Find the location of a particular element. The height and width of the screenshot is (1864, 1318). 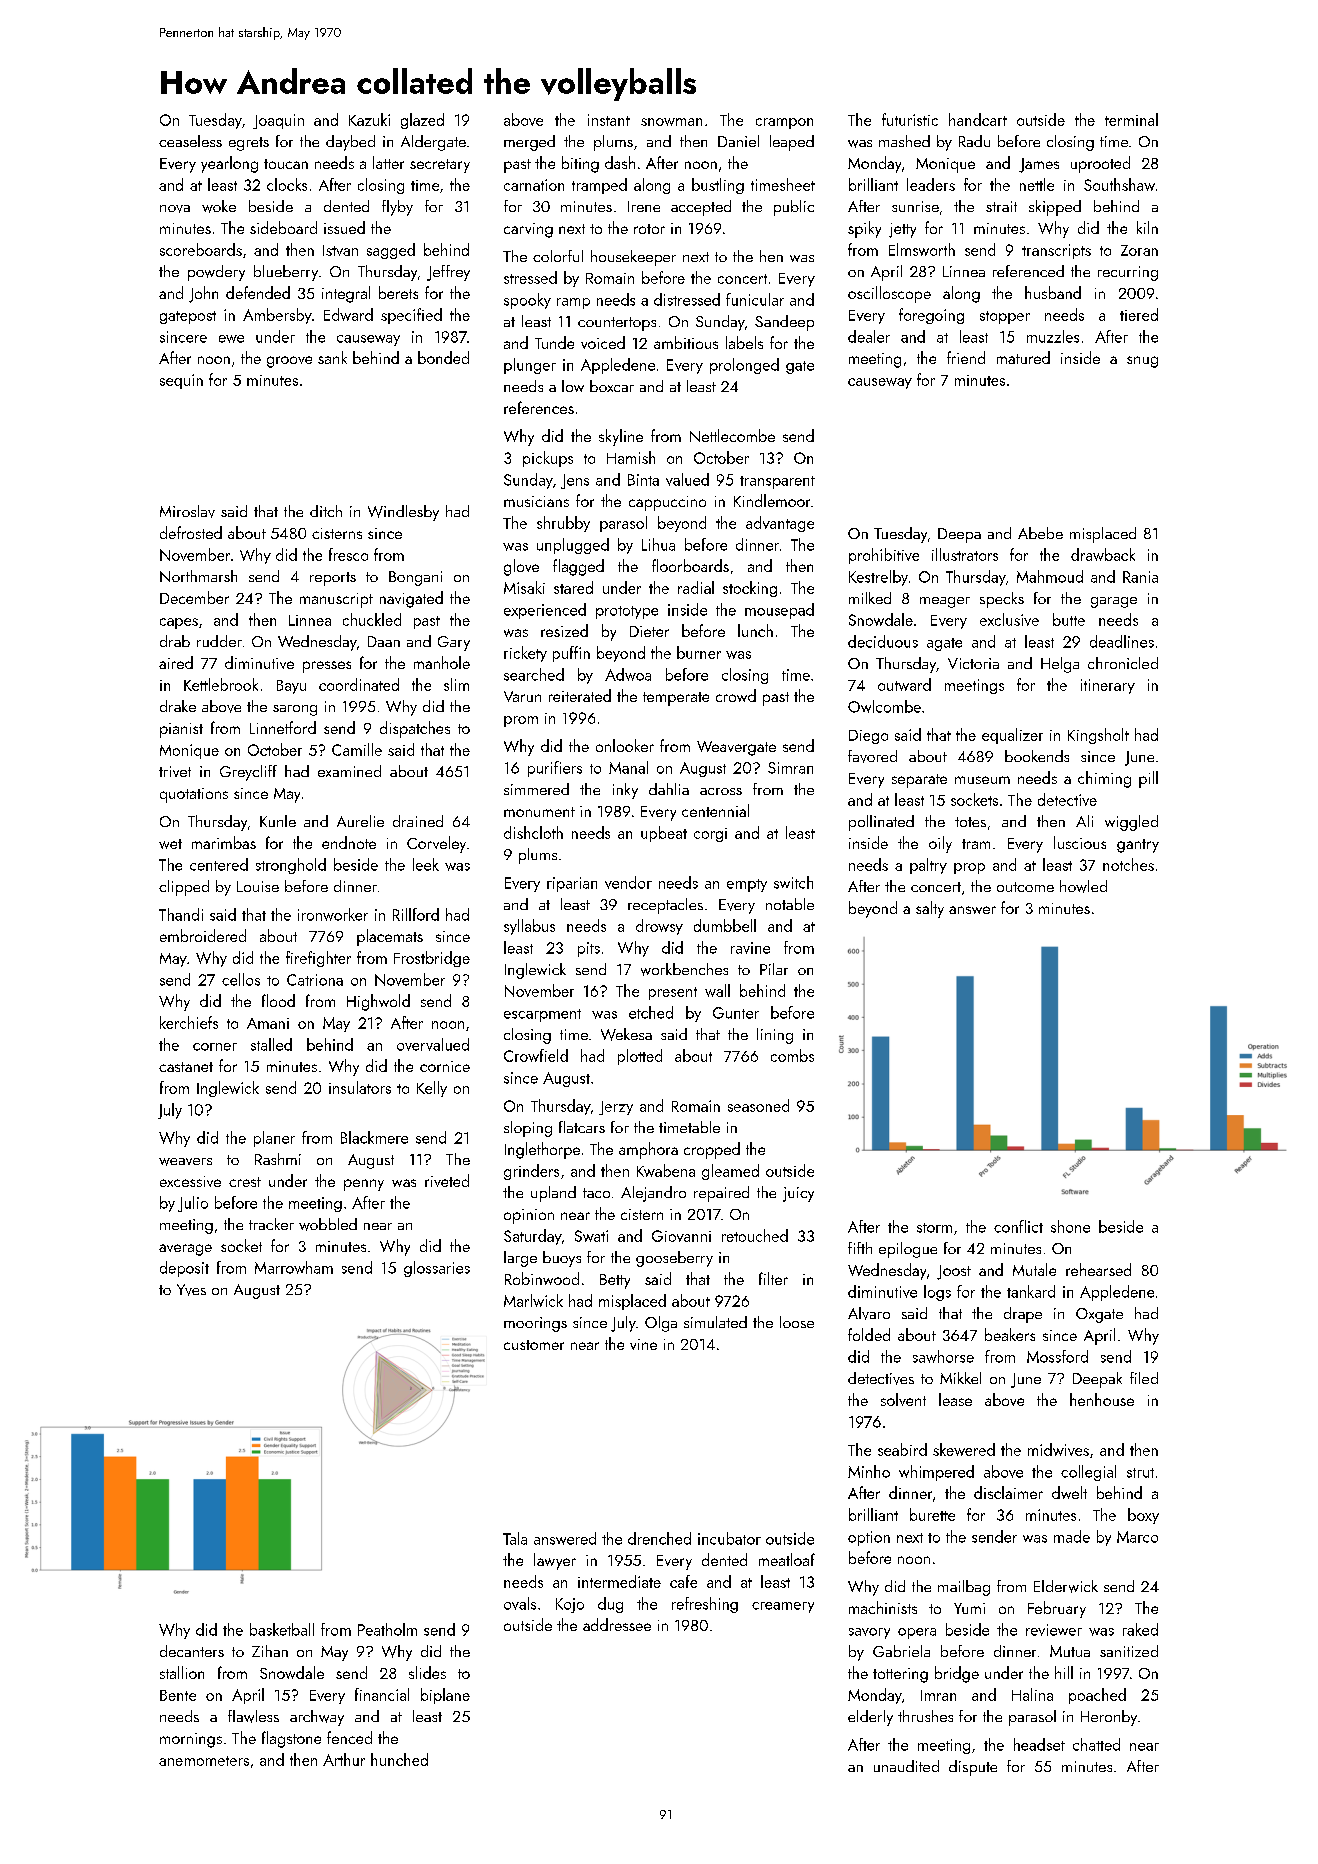

notches is located at coordinates (1128, 864).
